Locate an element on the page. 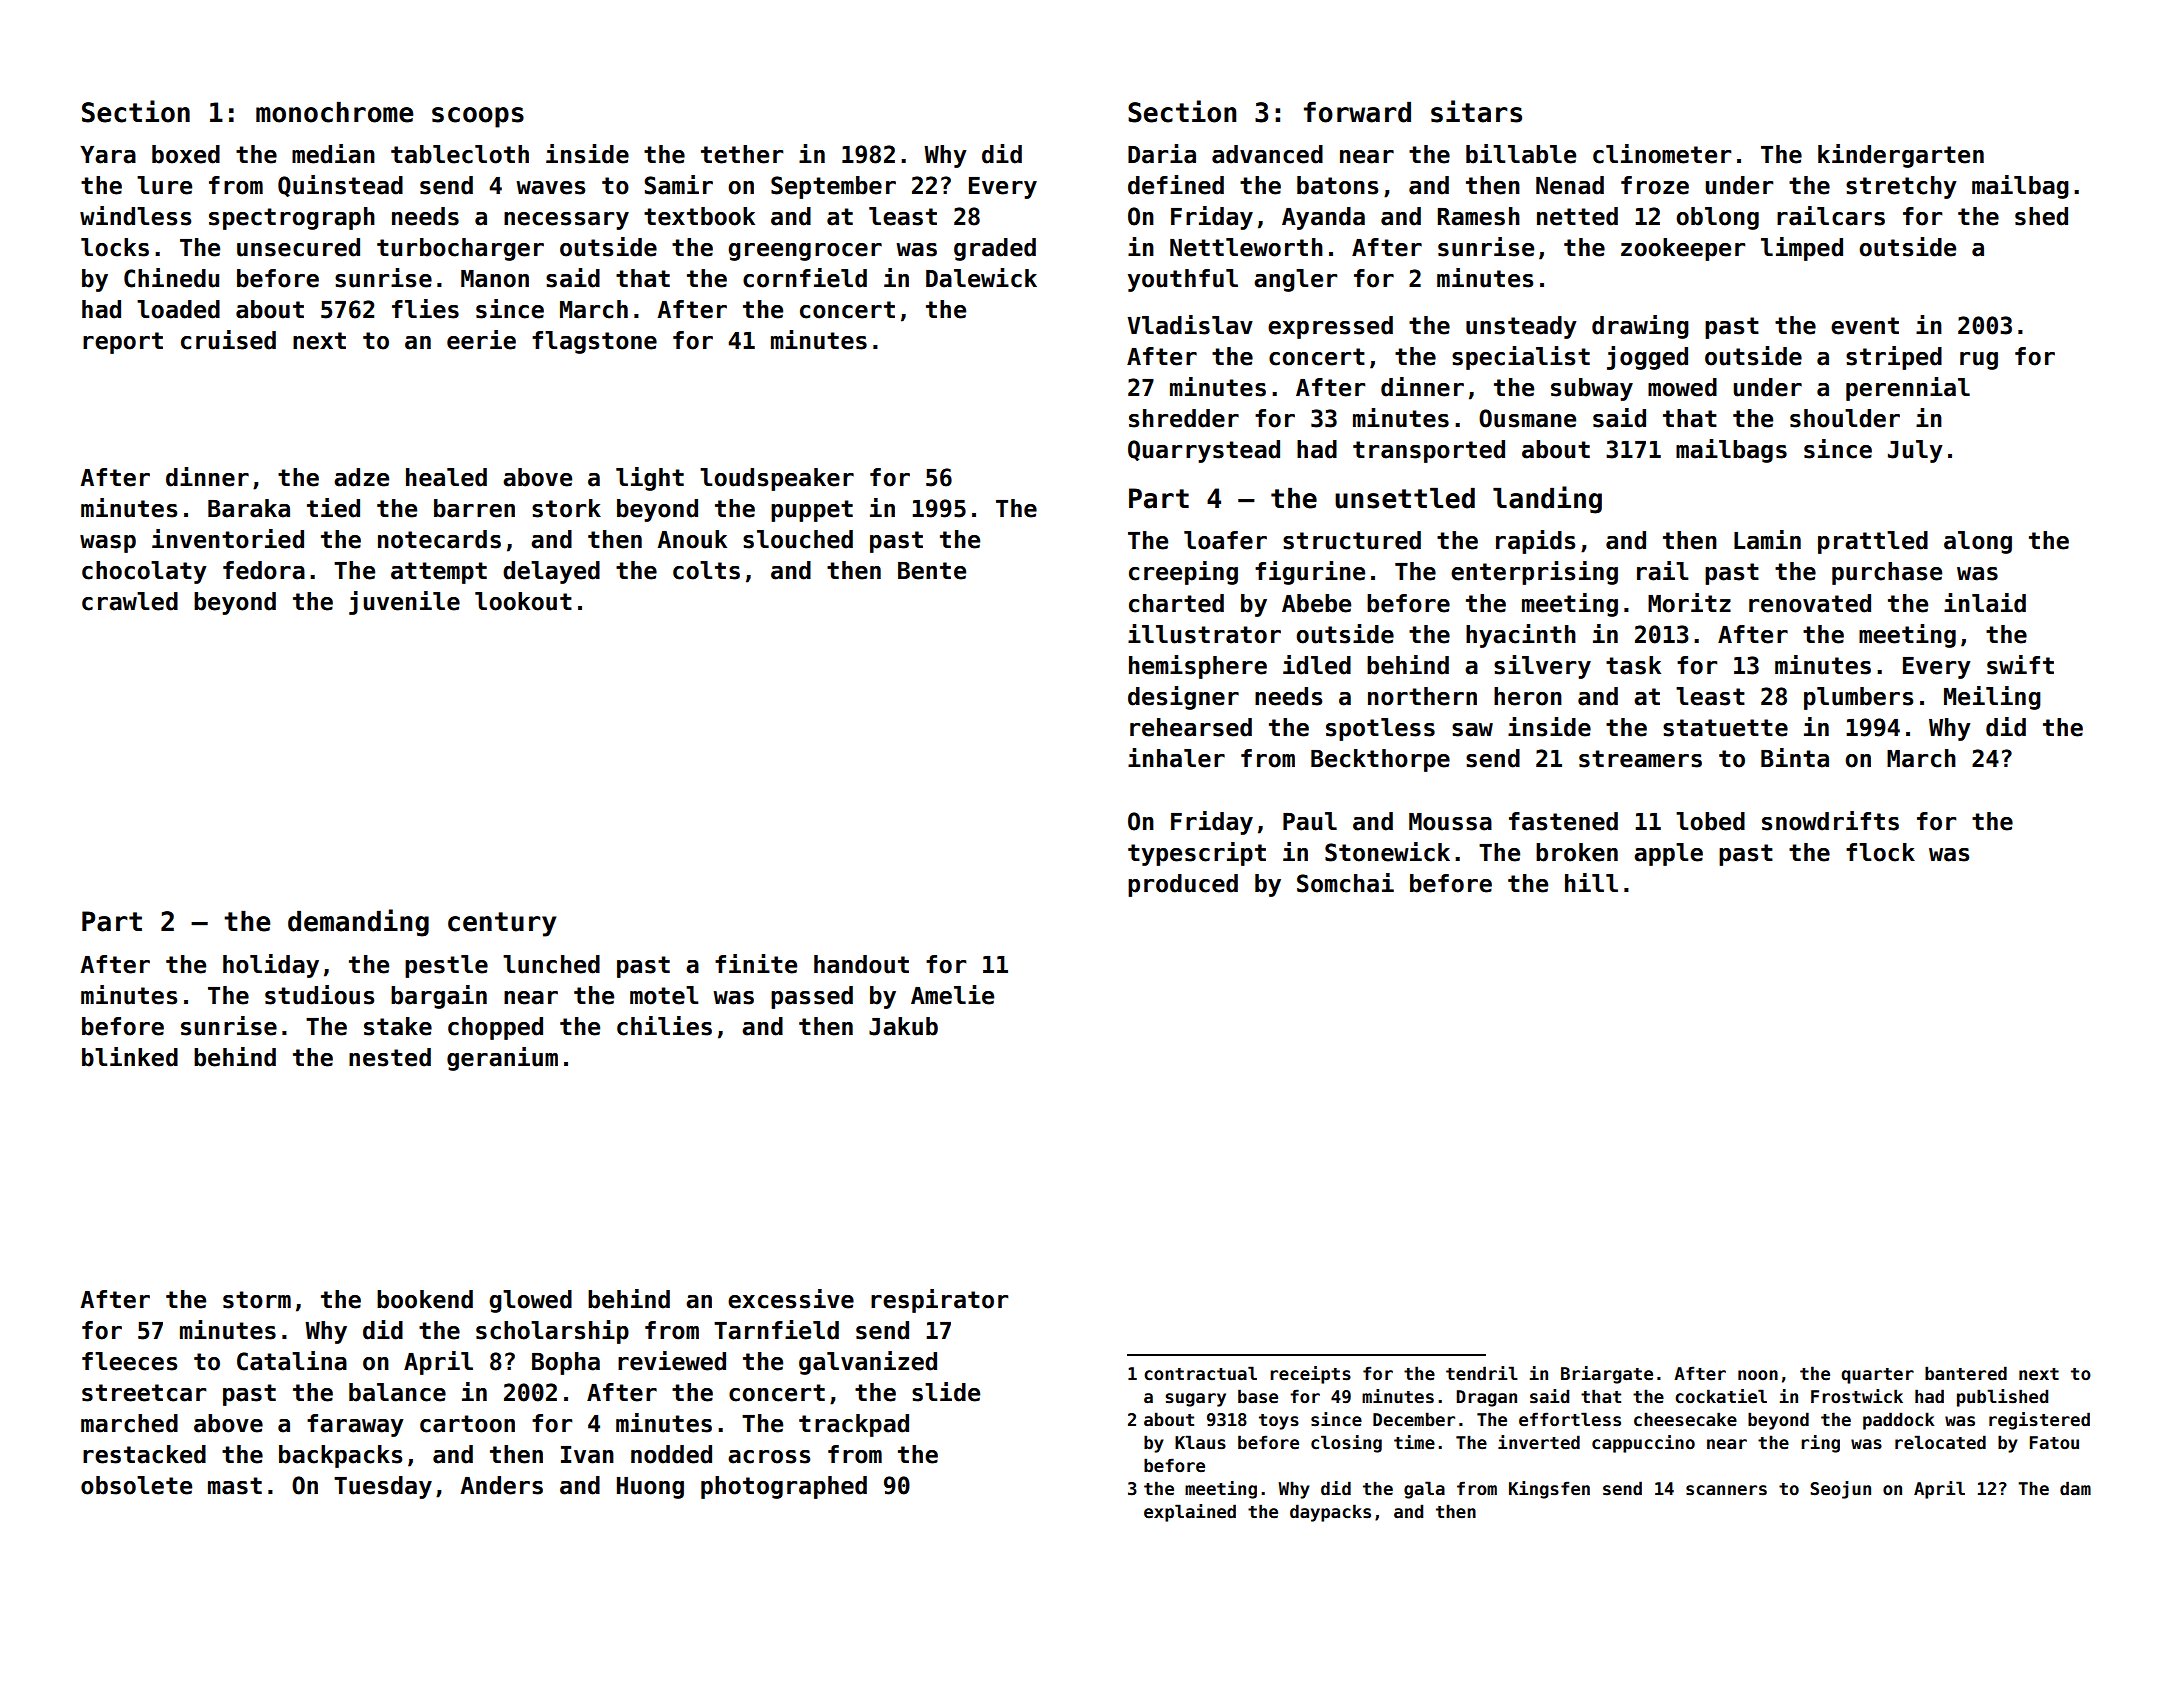 This document has width=2178, height=1683. glowed is located at coordinates (530, 1301).
